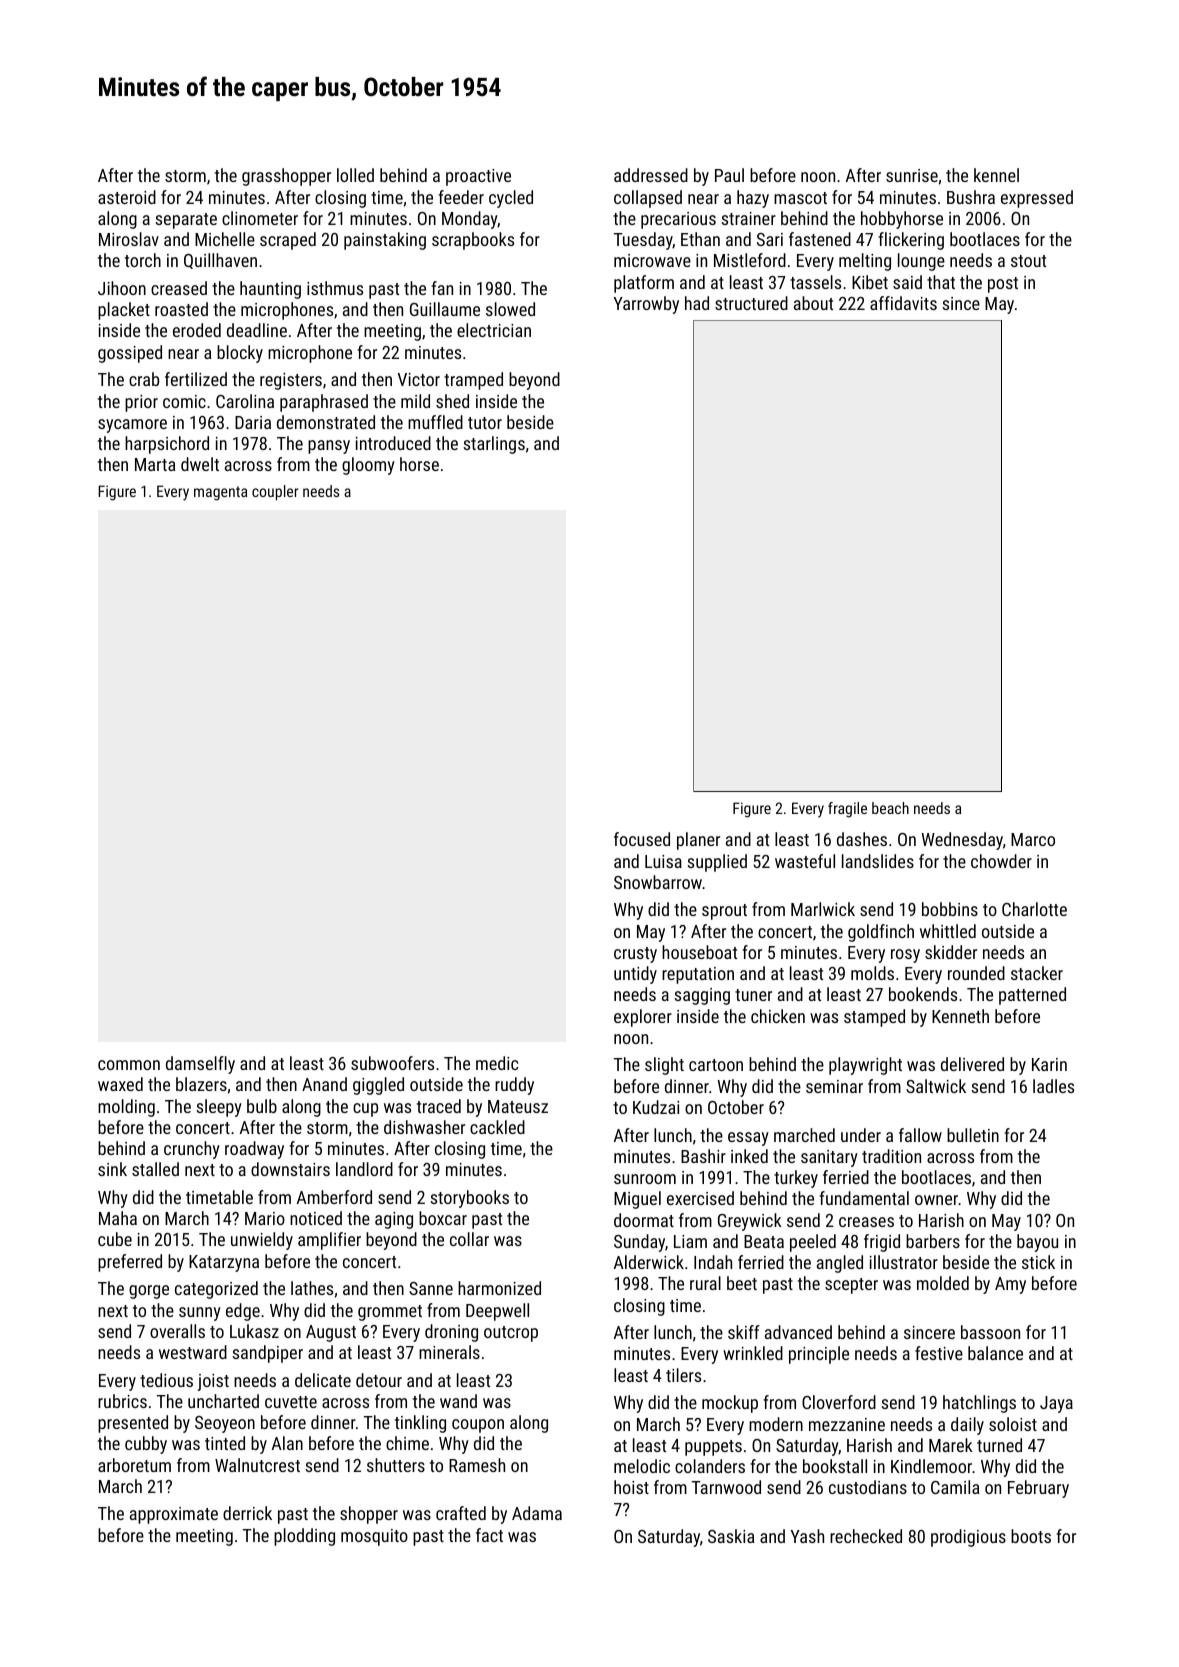 This image has width=1179, height=1667. Describe the element at coordinates (224, 1263) in the image. I see `Katarzyna` at that location.
